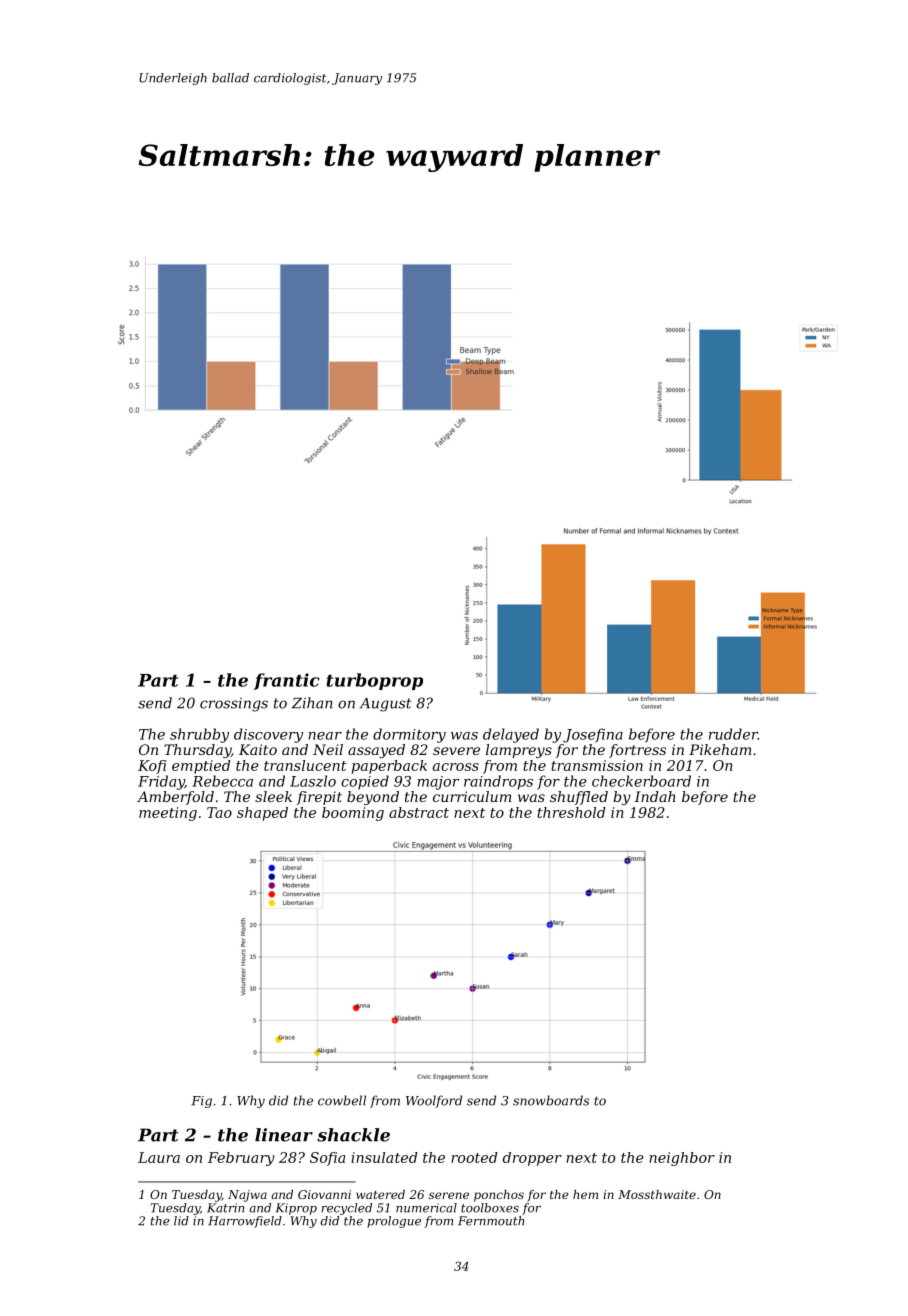 This document has width=908, height=1316. What do you see at coordinates (353, 814) in the document?
I see `booming` at bounding box center [353, 814].
